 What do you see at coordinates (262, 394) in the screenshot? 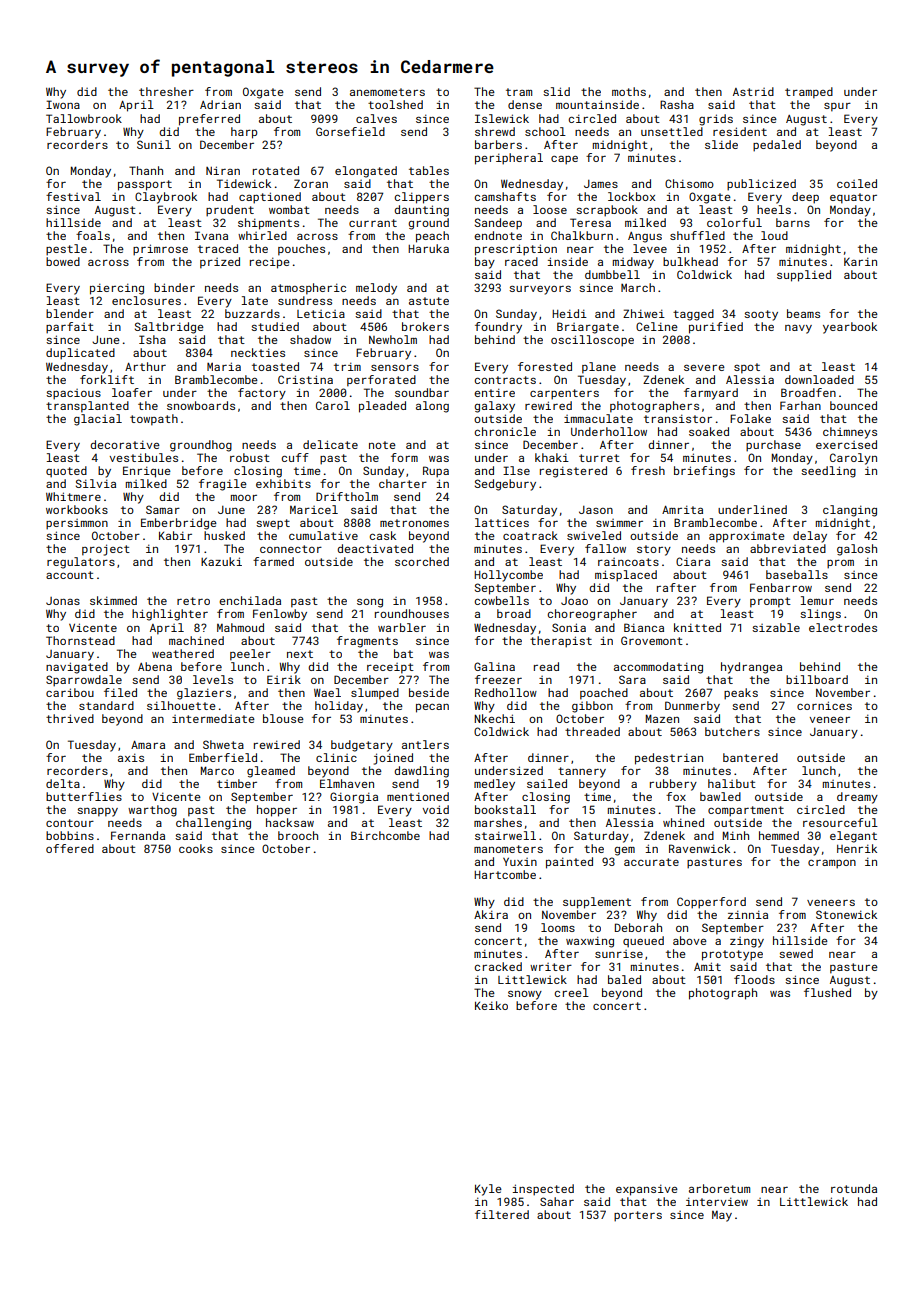
I see `factory` at bounding box center [262, 394].
